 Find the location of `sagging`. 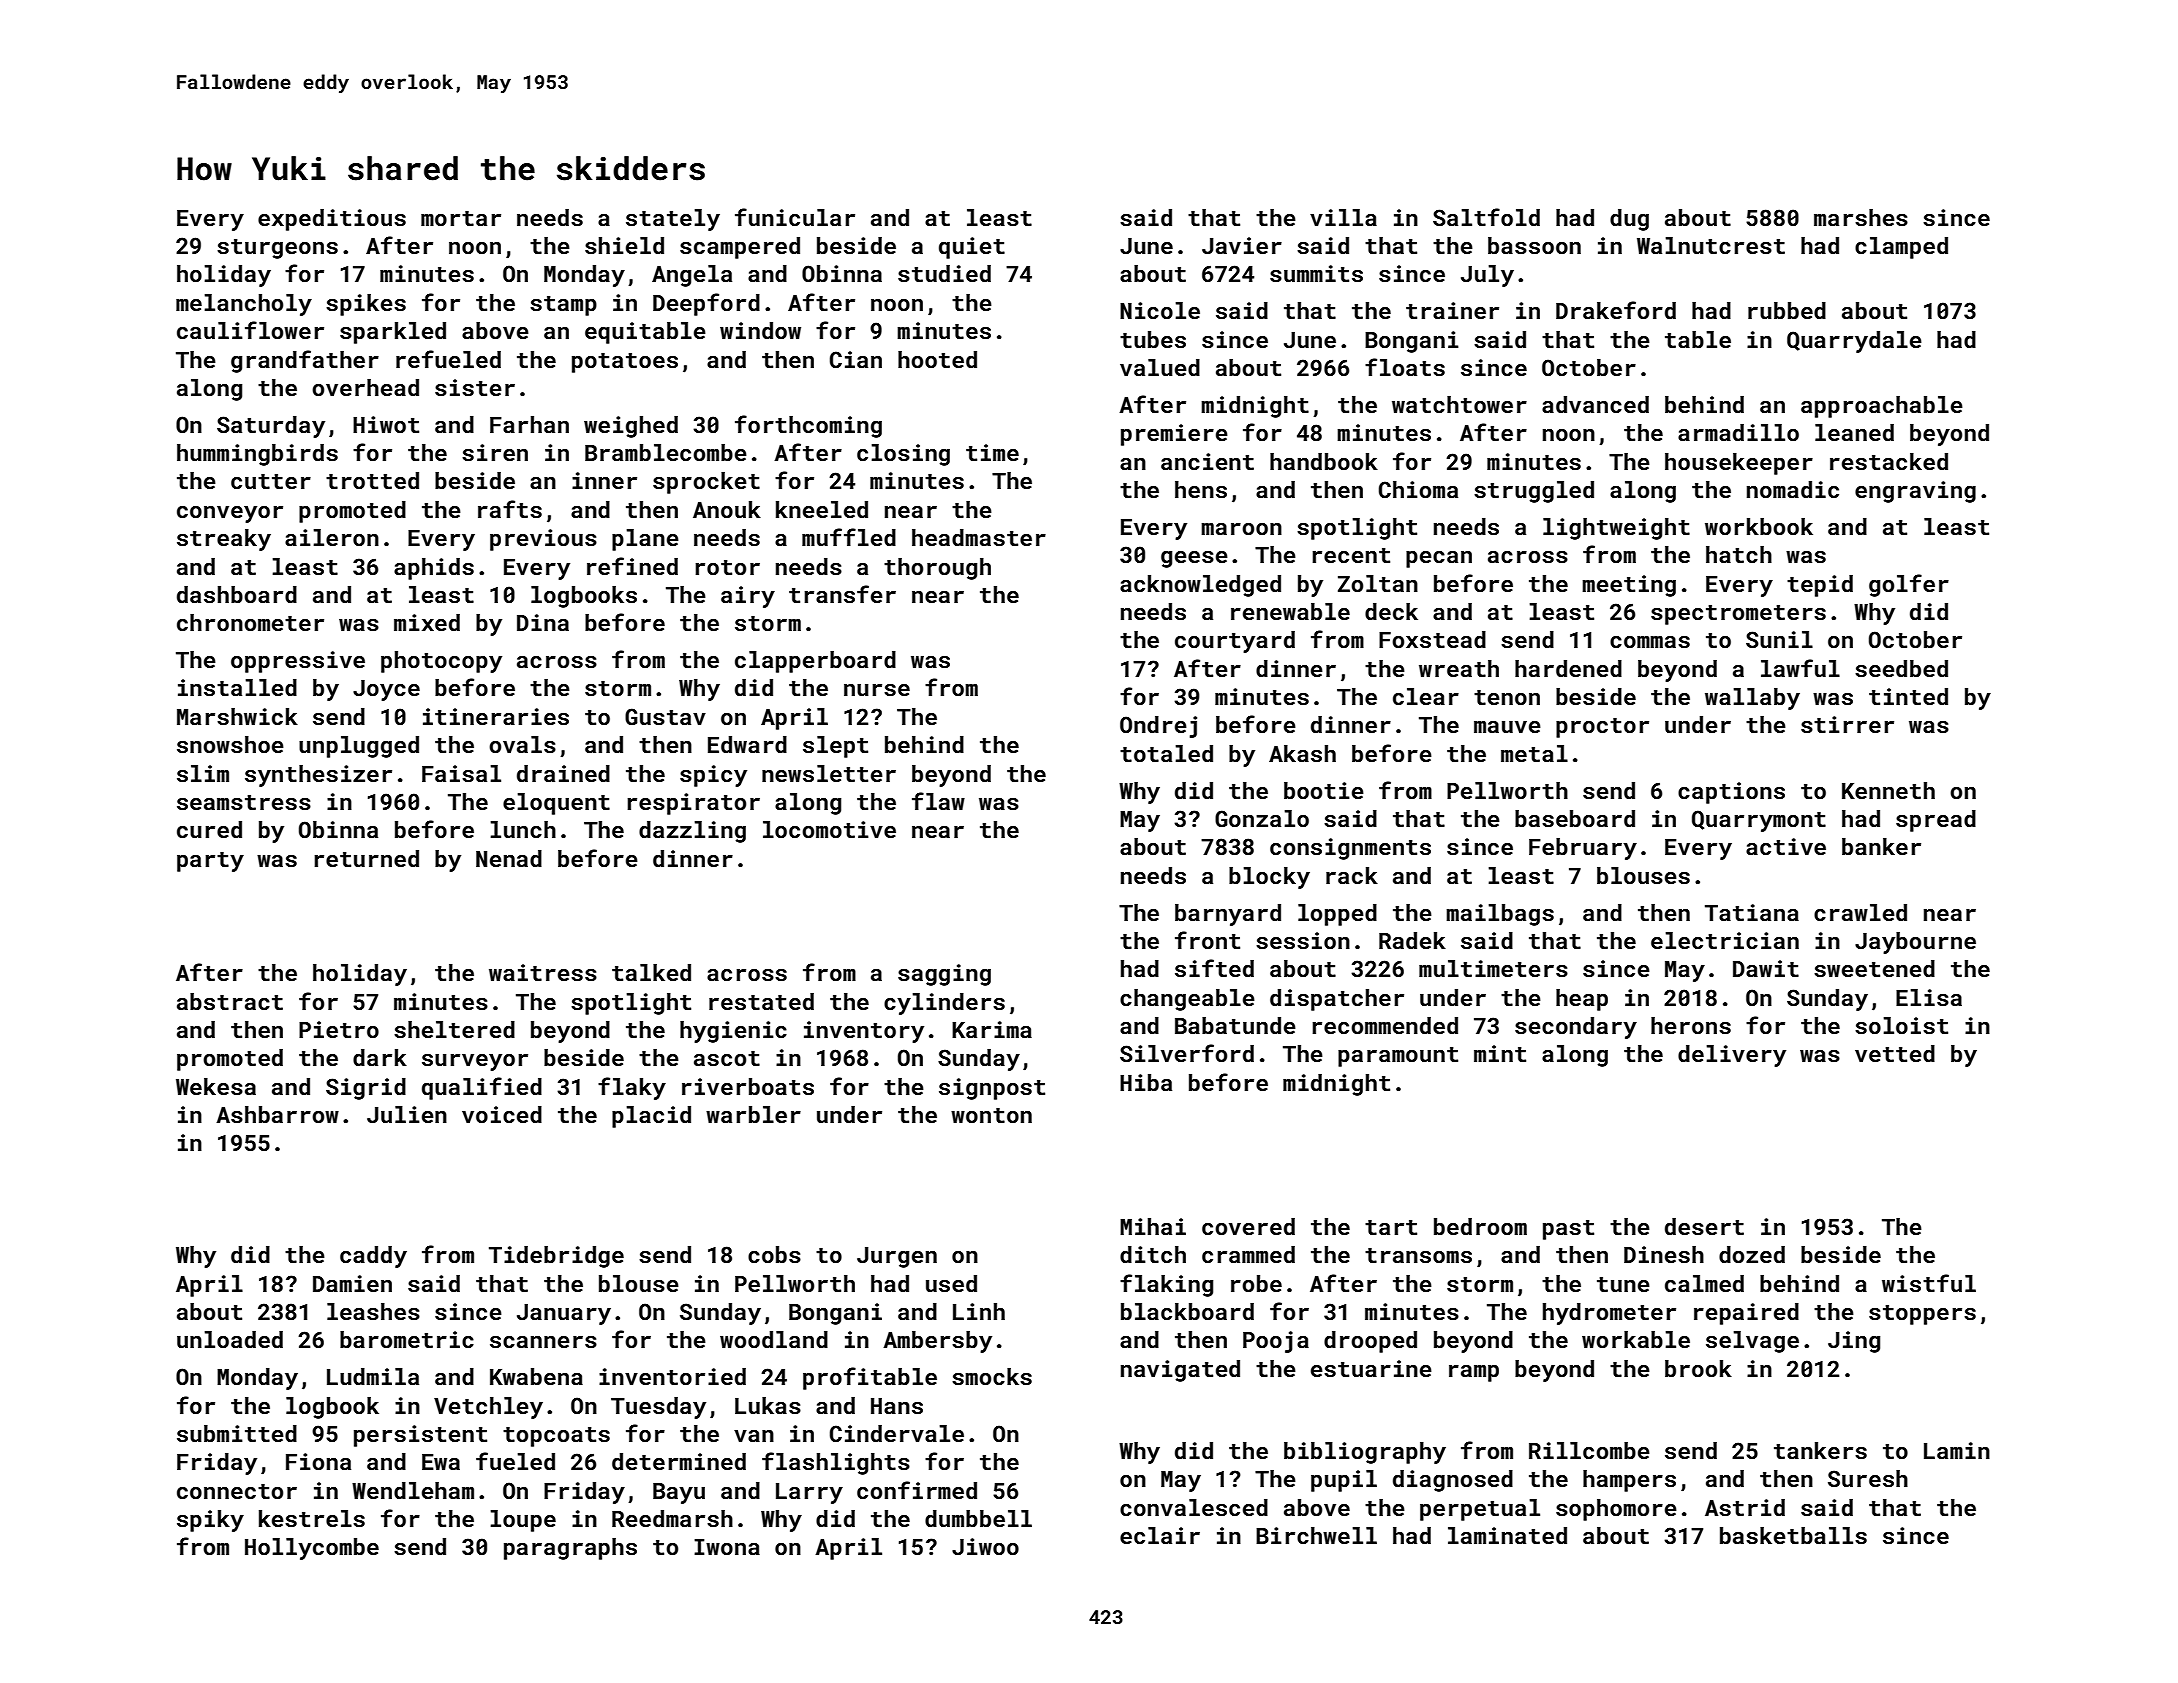

sagging is located at coordinates (944, 975).
